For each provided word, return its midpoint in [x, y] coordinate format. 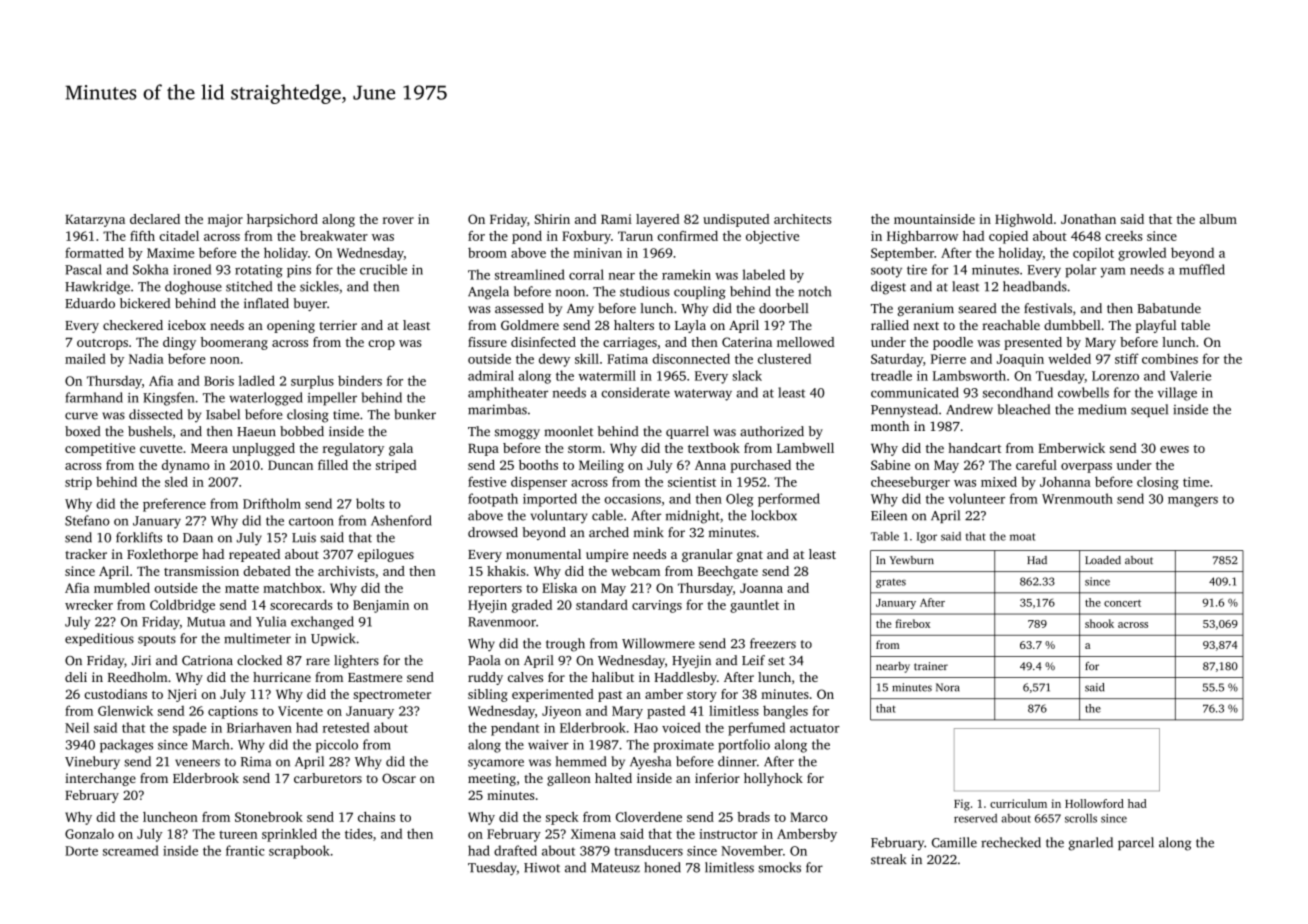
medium [1102, 409]
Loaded [1103, 560]
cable [607, 515]
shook [1099, 623]
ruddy [485, 678]
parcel [1136, 843]
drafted [515, 850]
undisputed [736, 220]
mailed [85, 358]
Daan [198, 538]
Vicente [300, 711]
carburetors [328, 778]
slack [747, 375]
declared [155, 219]
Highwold [1024, 220]
